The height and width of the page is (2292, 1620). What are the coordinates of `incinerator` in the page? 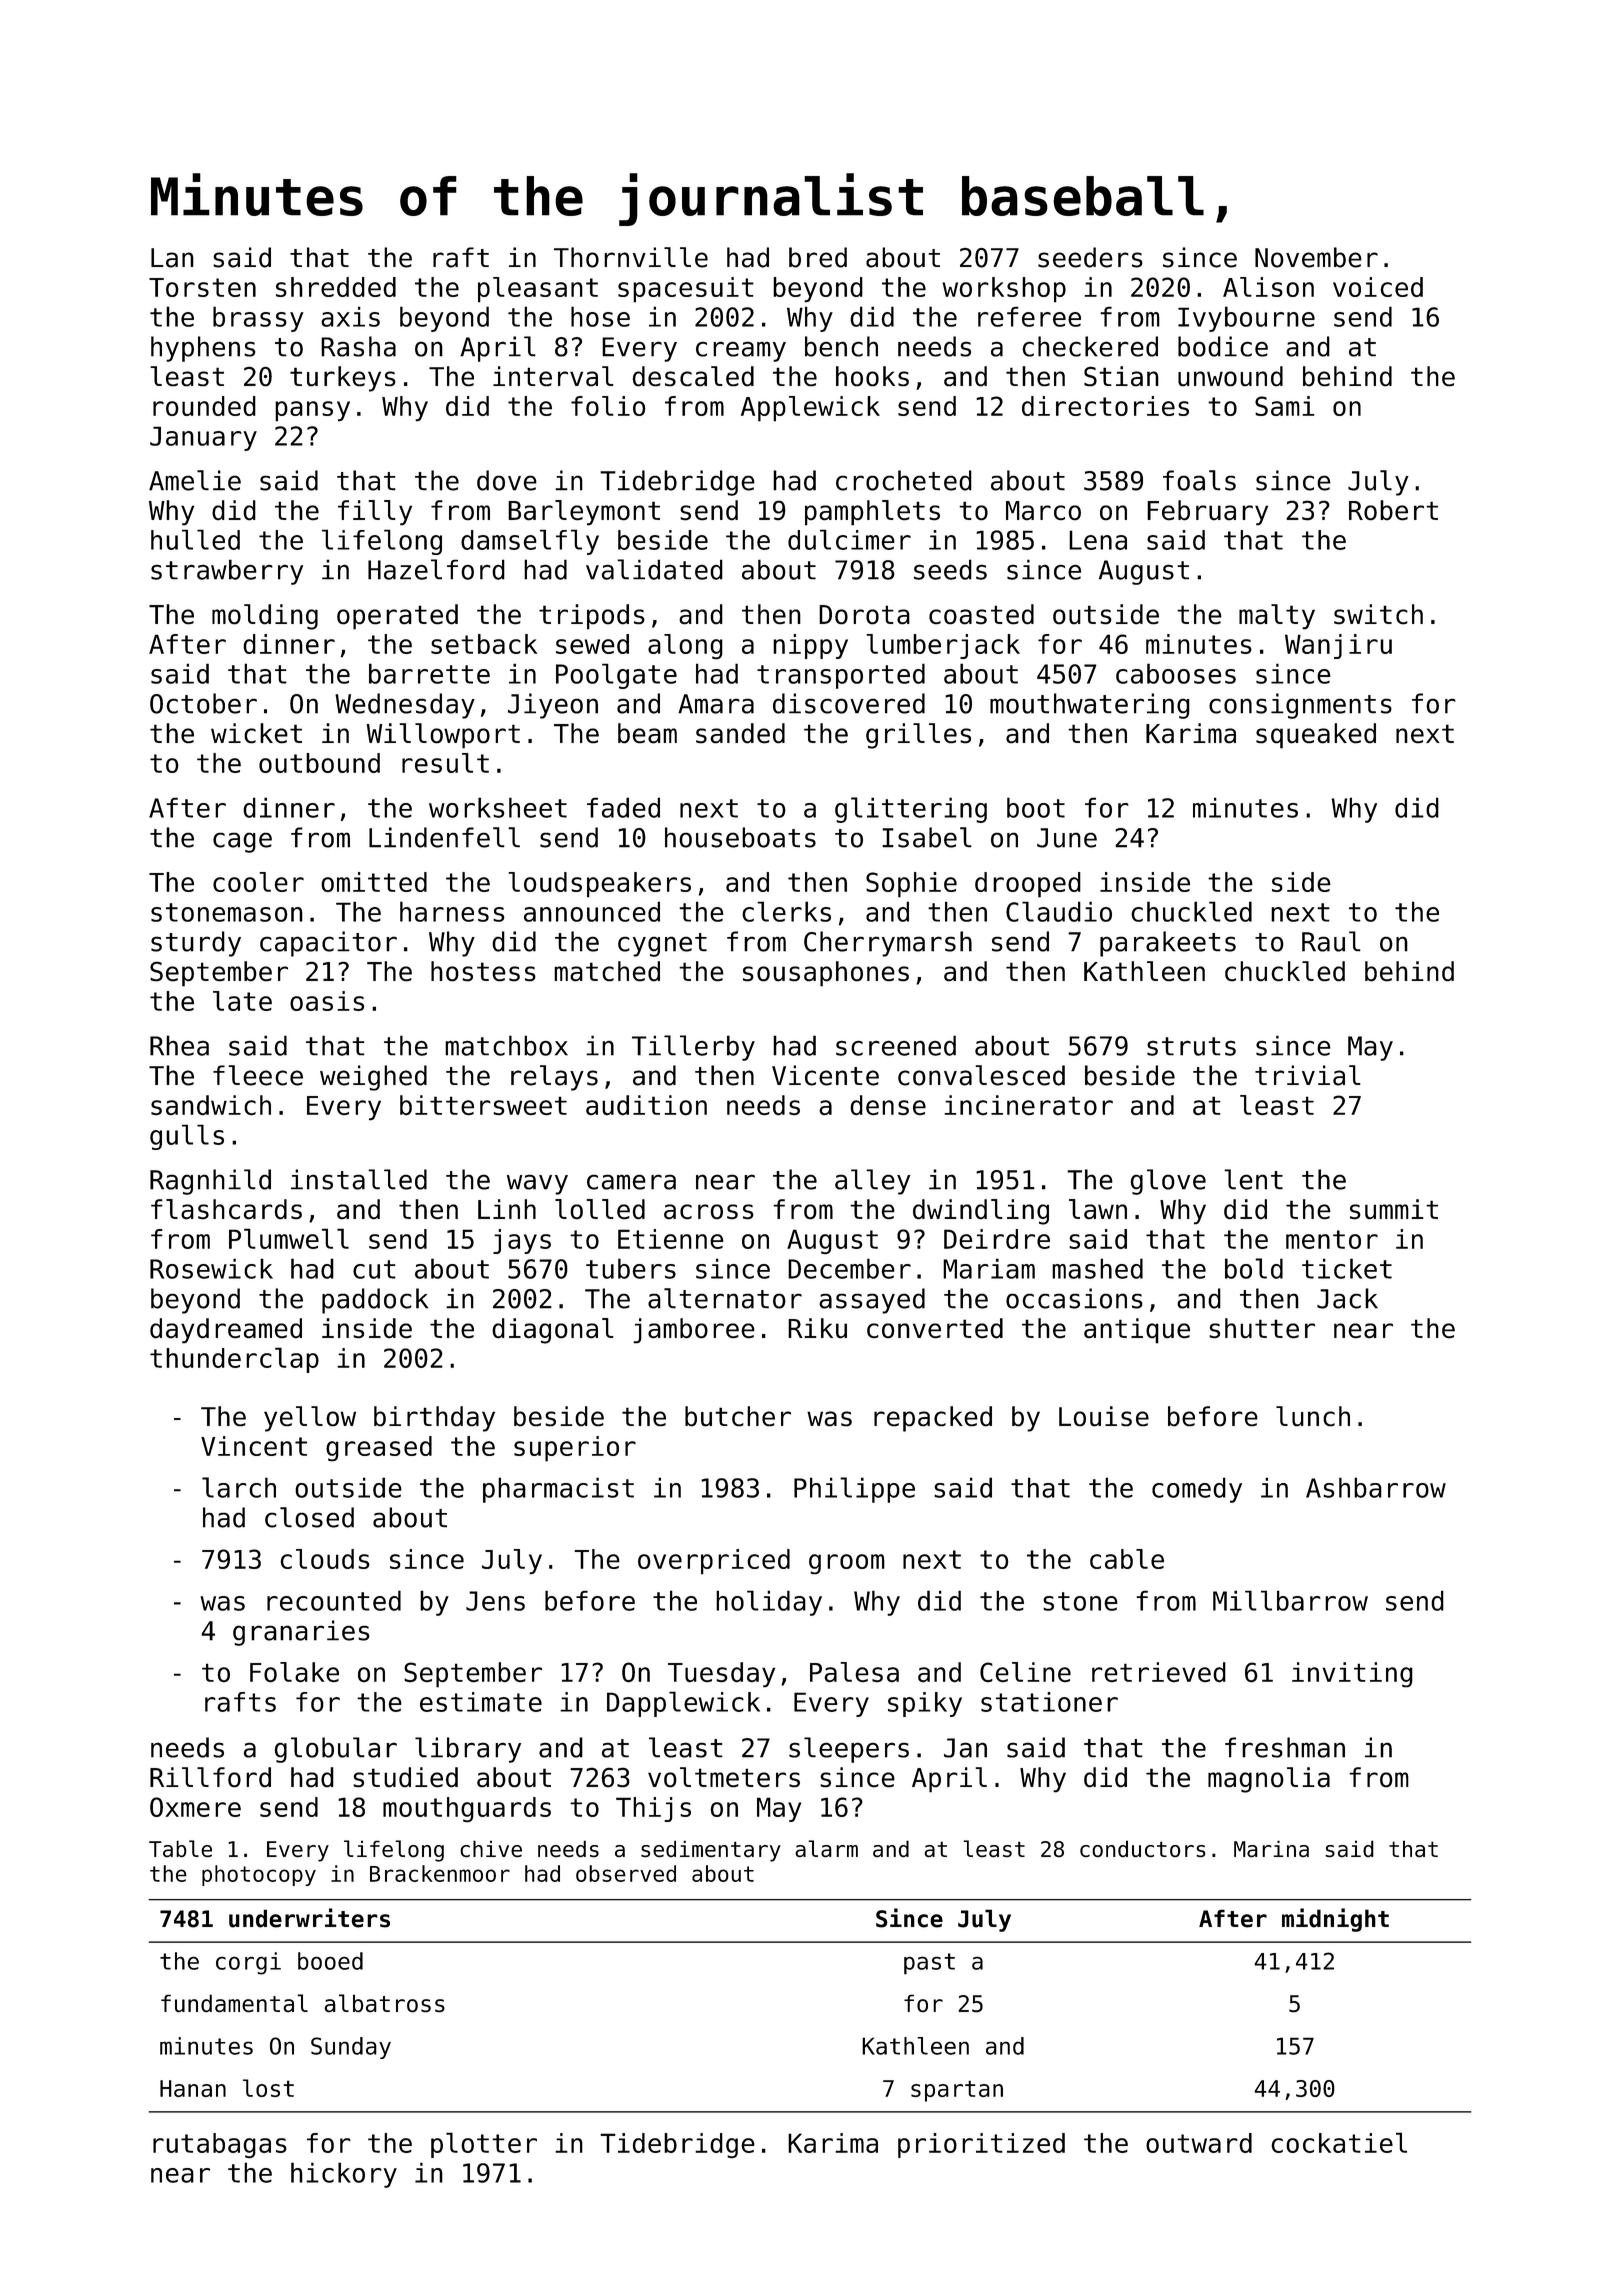 It's located at (1028, 1105).
